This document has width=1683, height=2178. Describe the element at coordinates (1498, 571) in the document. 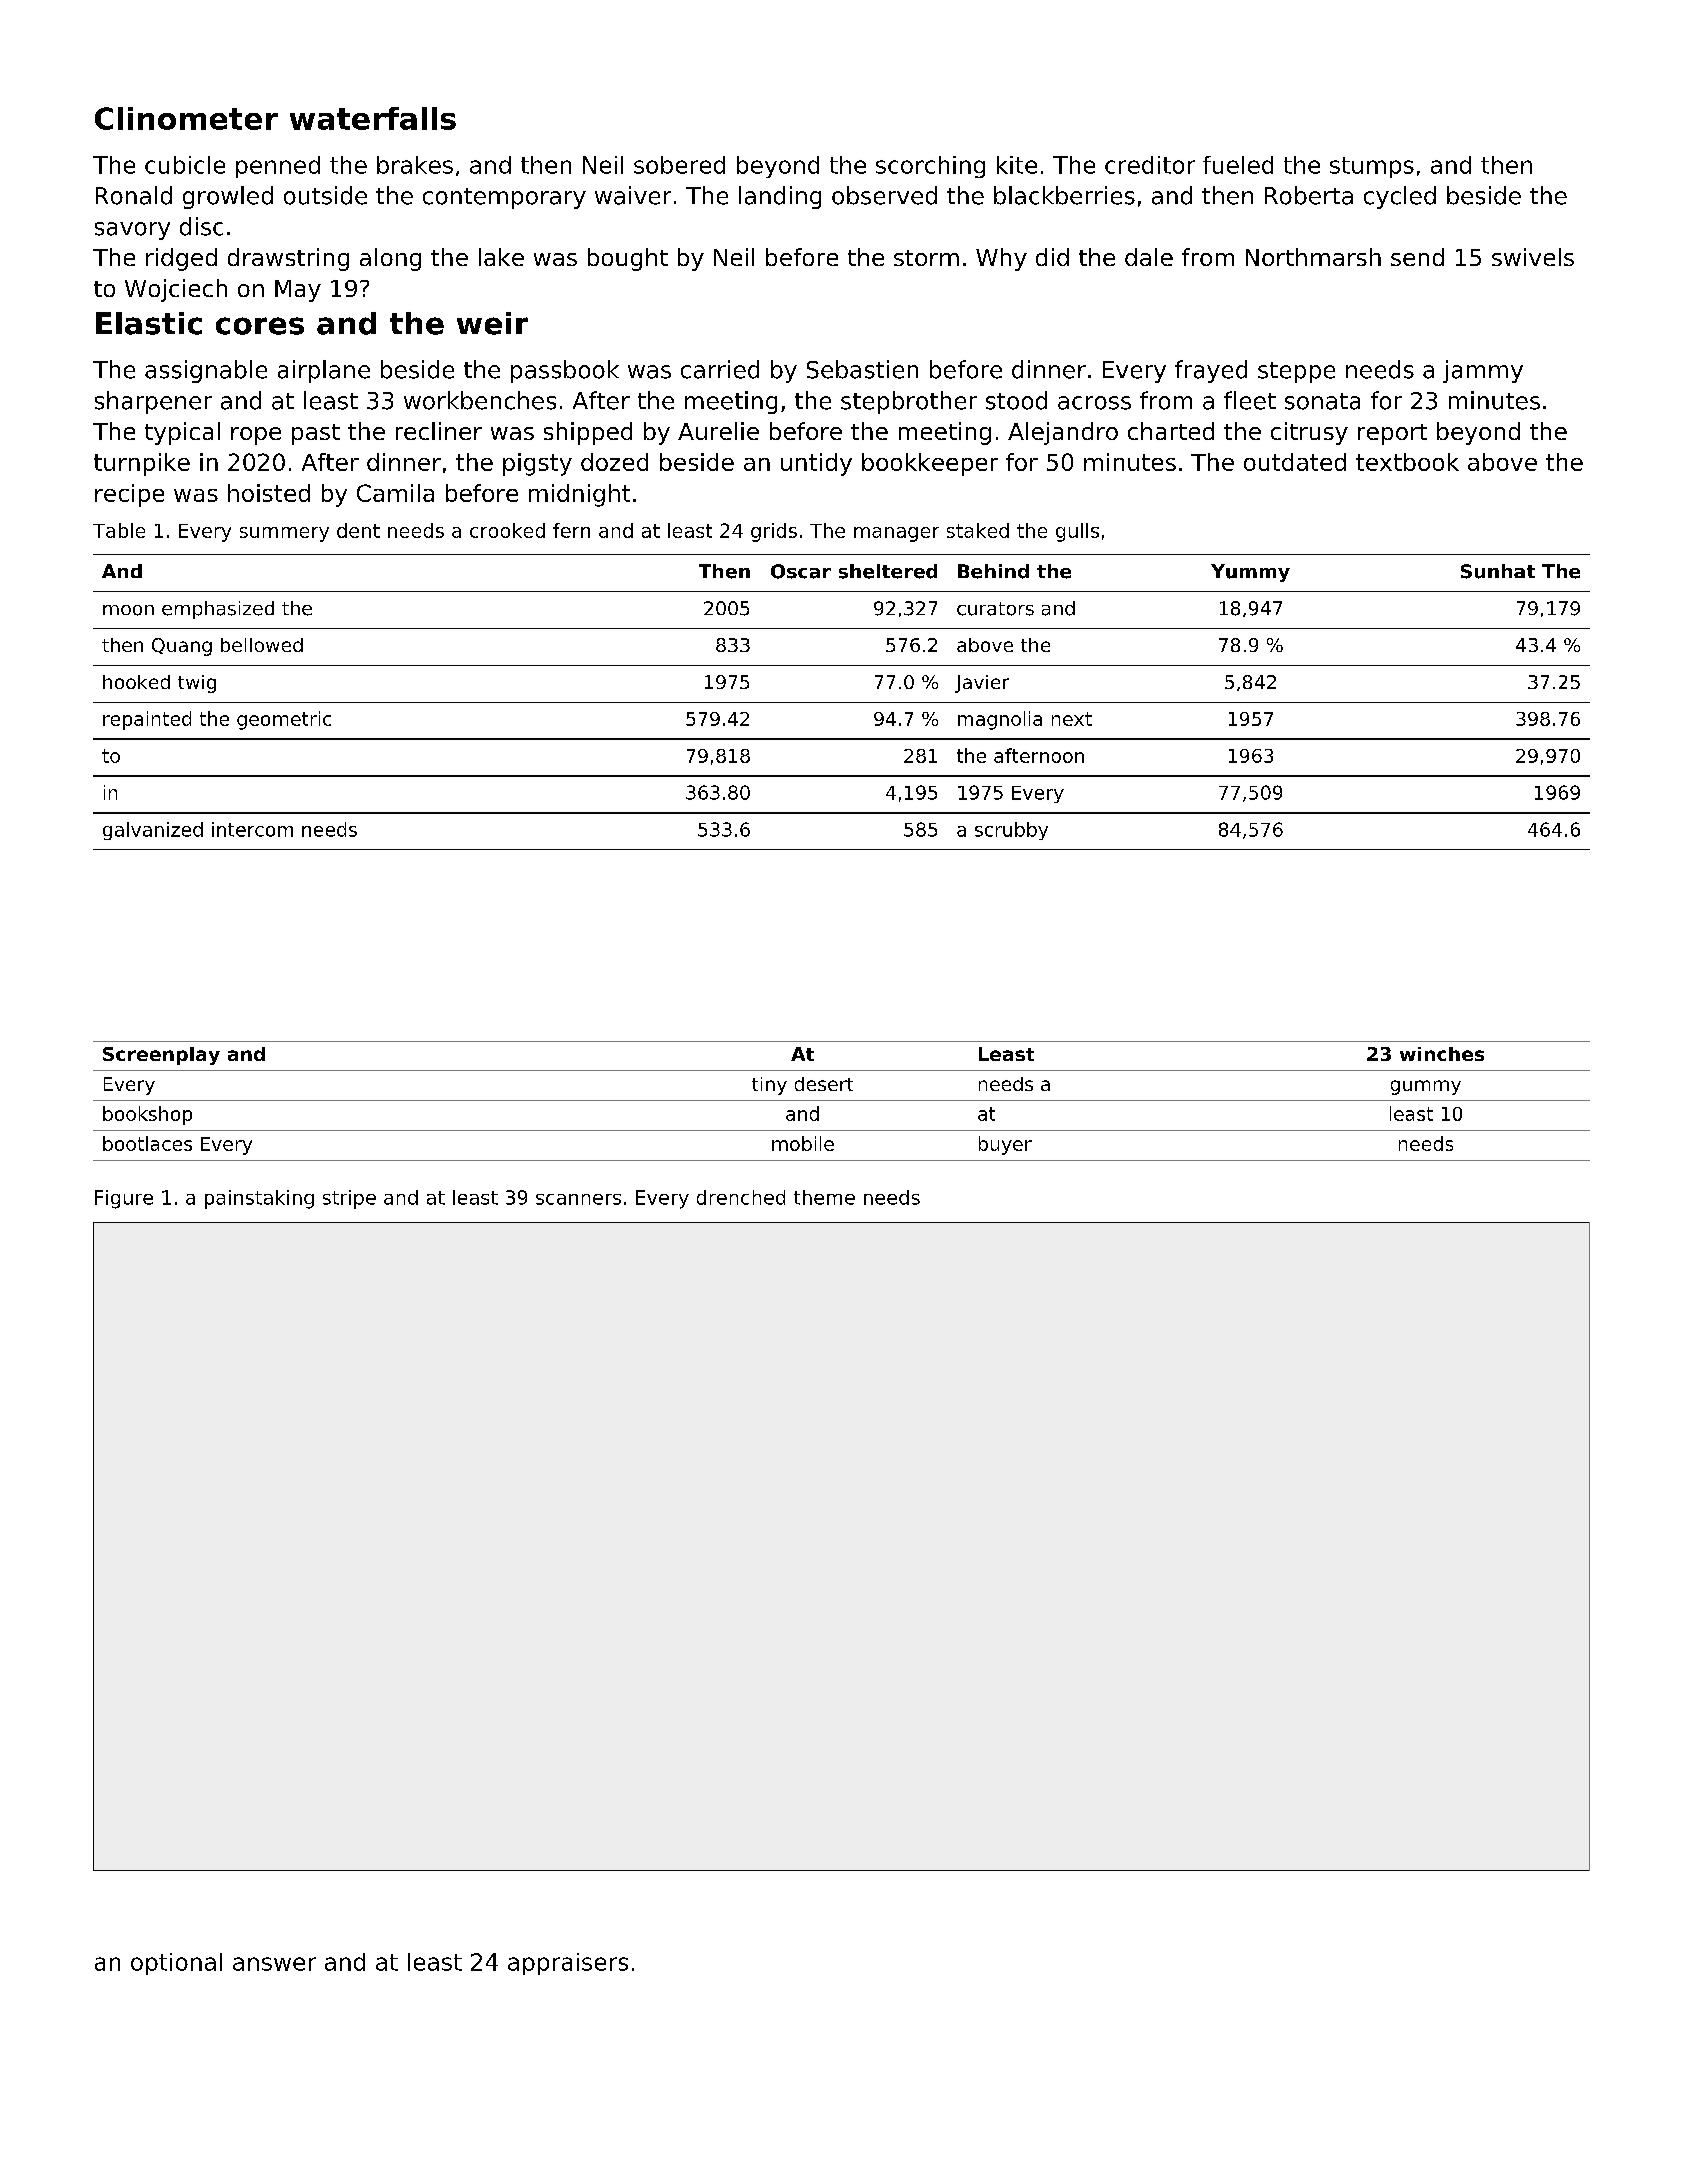

I see `Sunhat` at that location.
